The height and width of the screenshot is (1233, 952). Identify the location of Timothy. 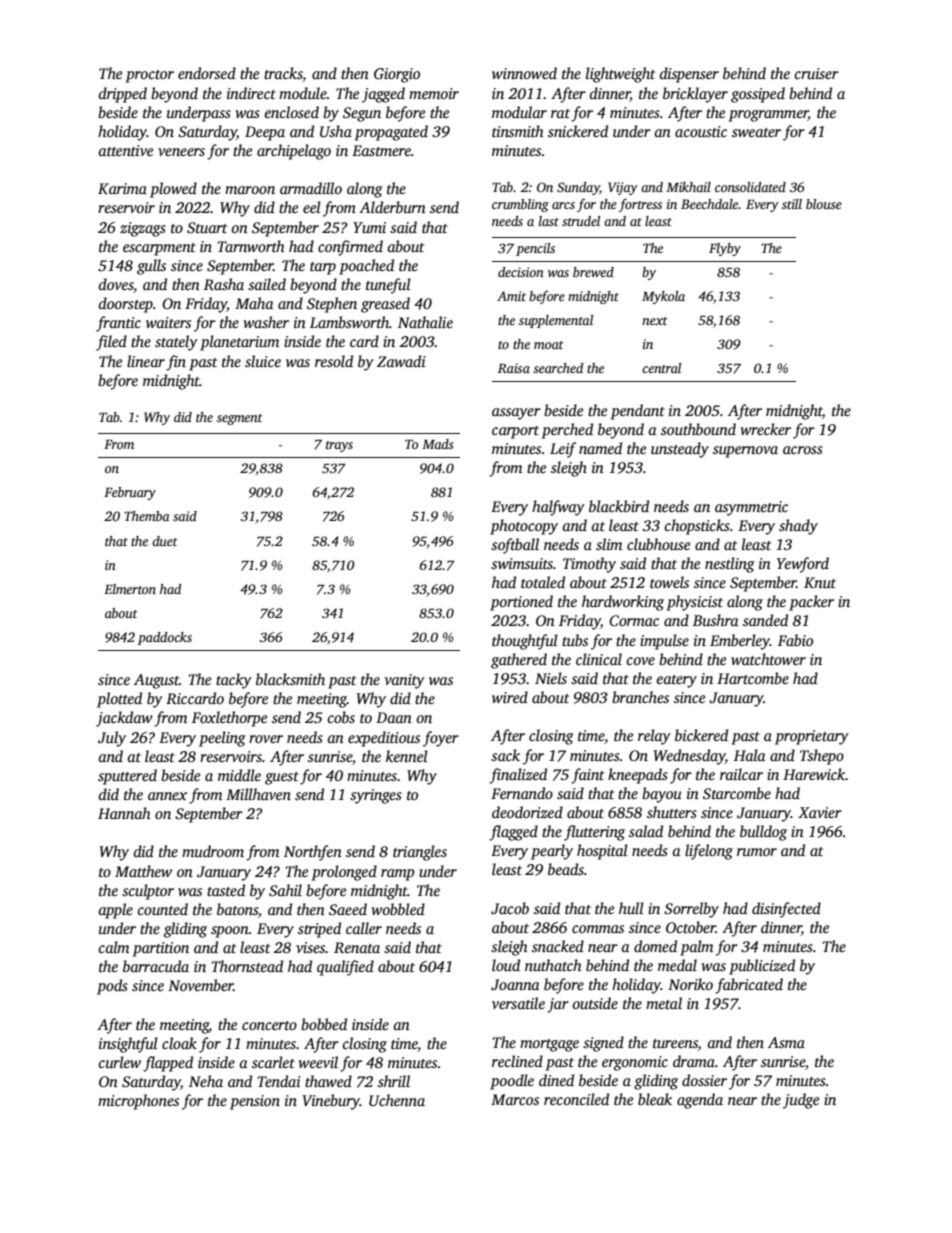
(589, 565).
